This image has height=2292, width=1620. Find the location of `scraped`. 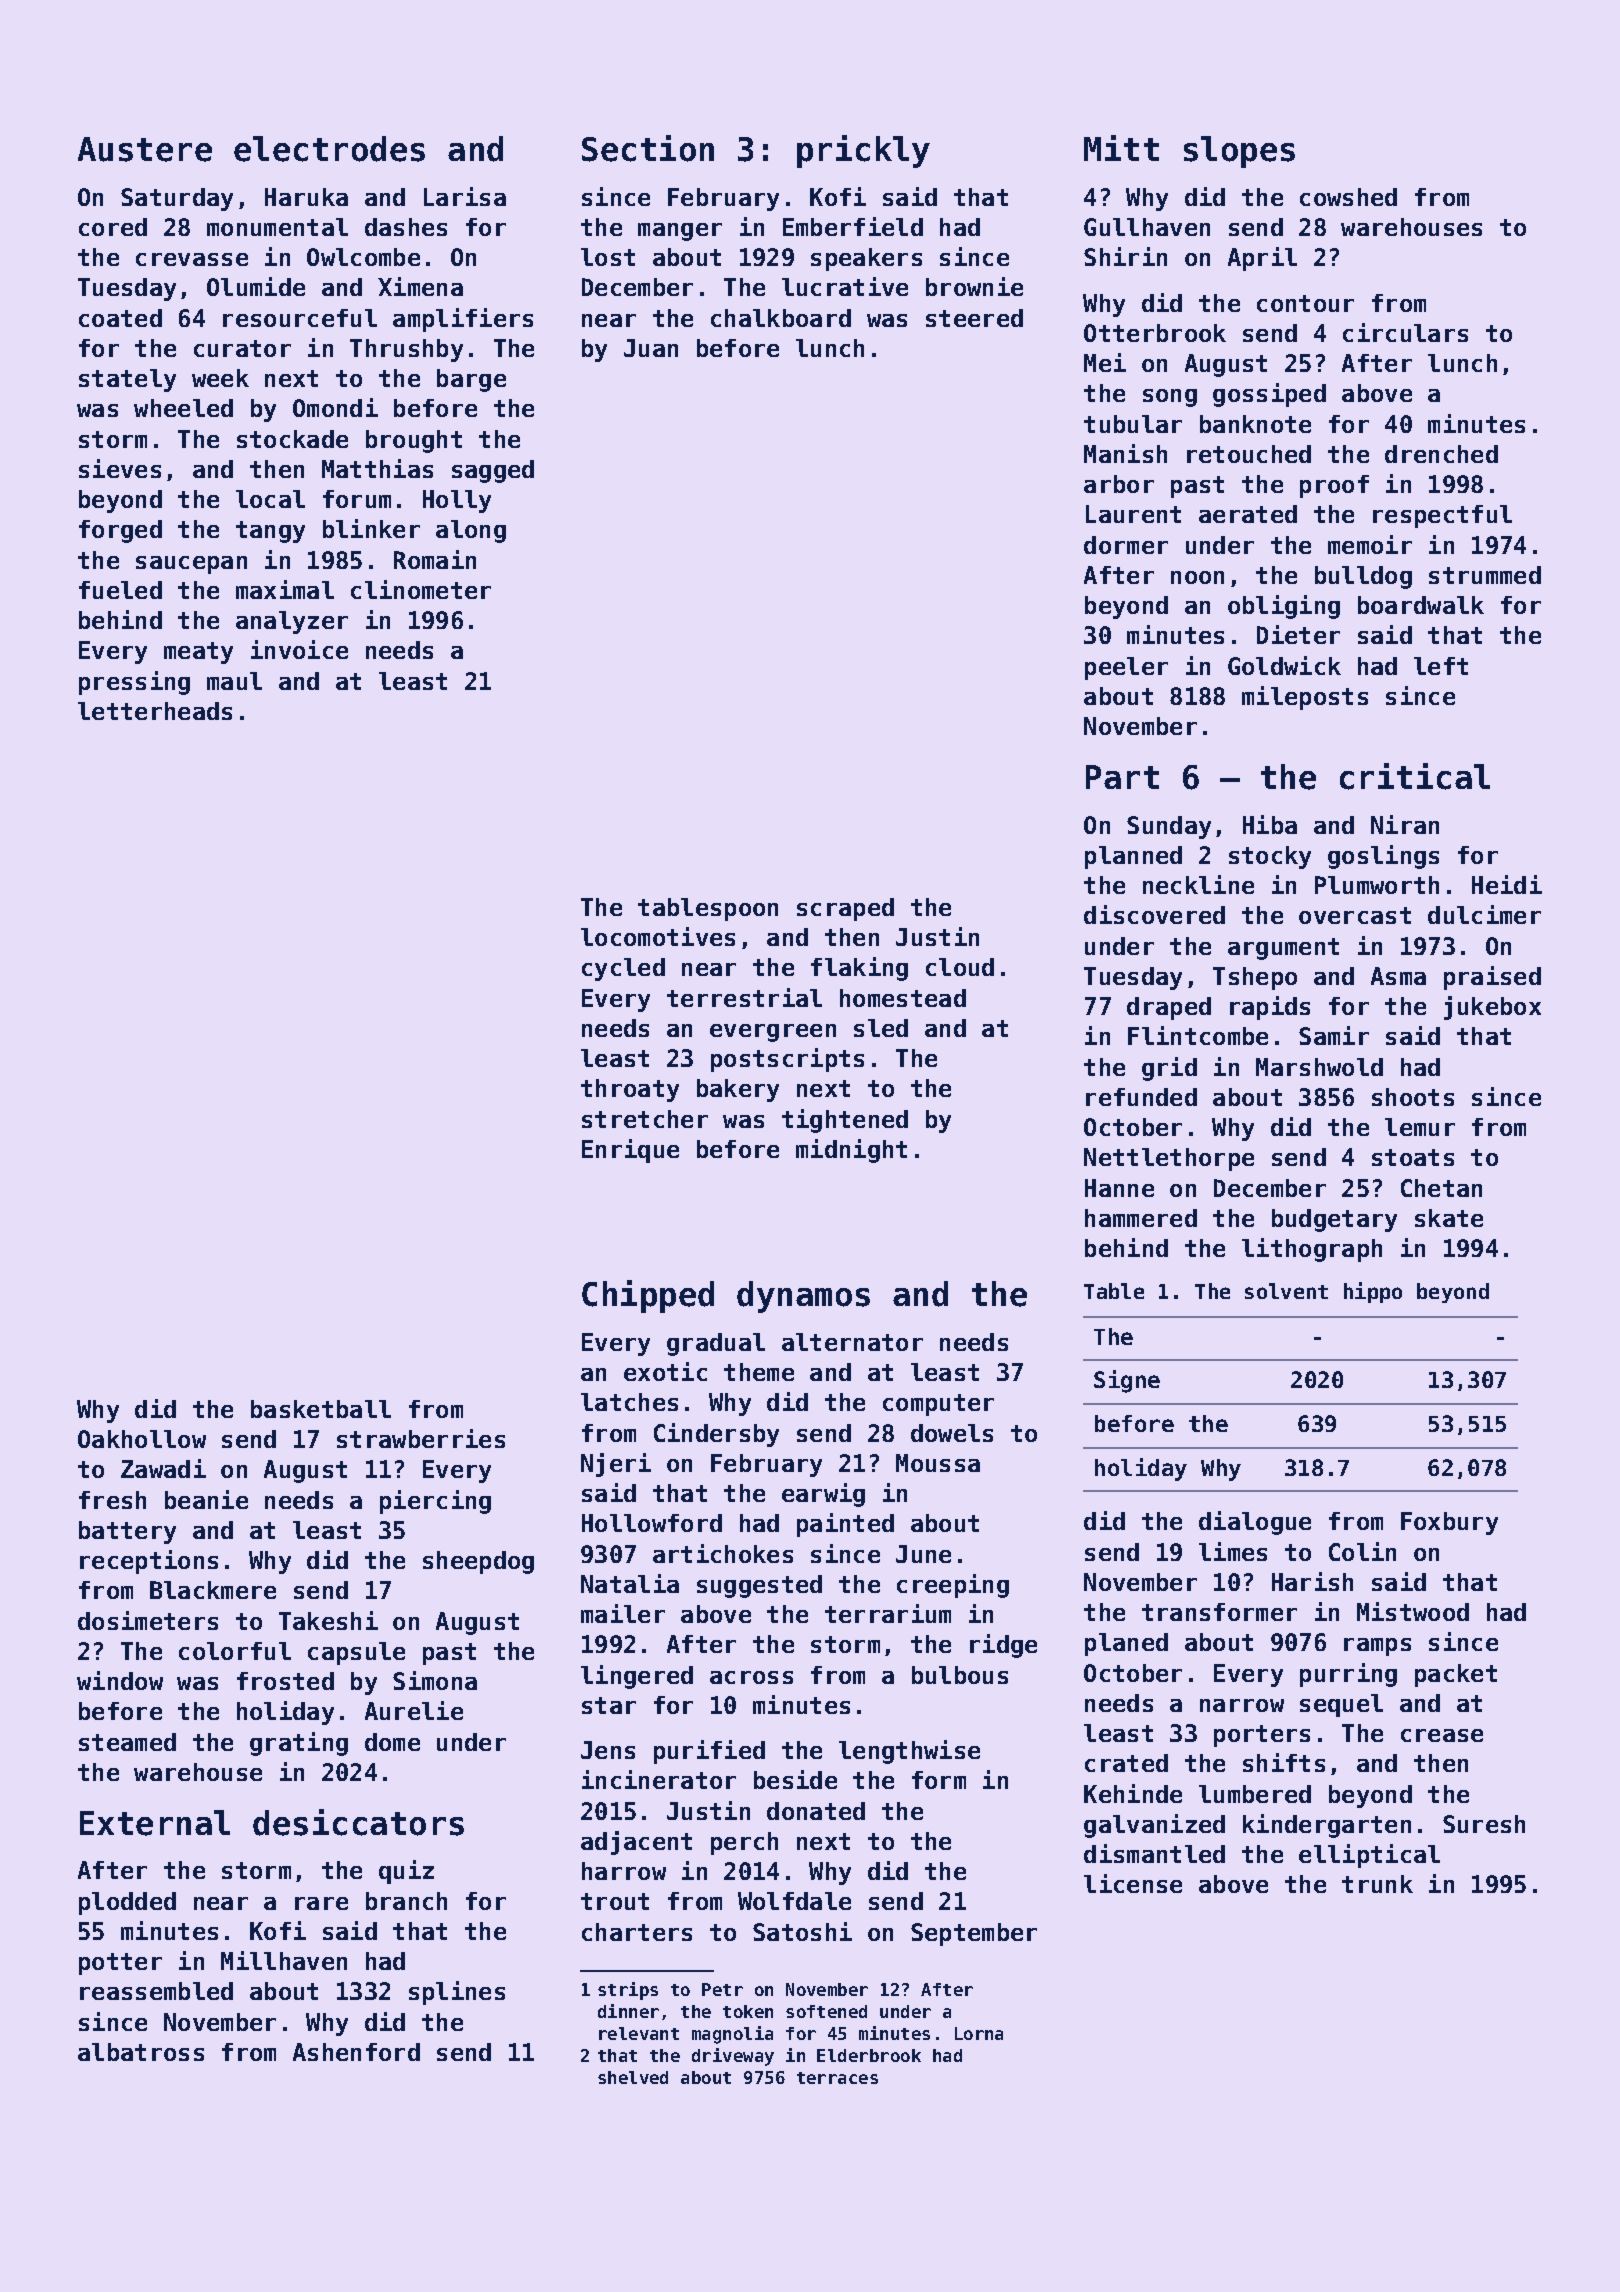

scraped is located at coordinates (845, 909).
